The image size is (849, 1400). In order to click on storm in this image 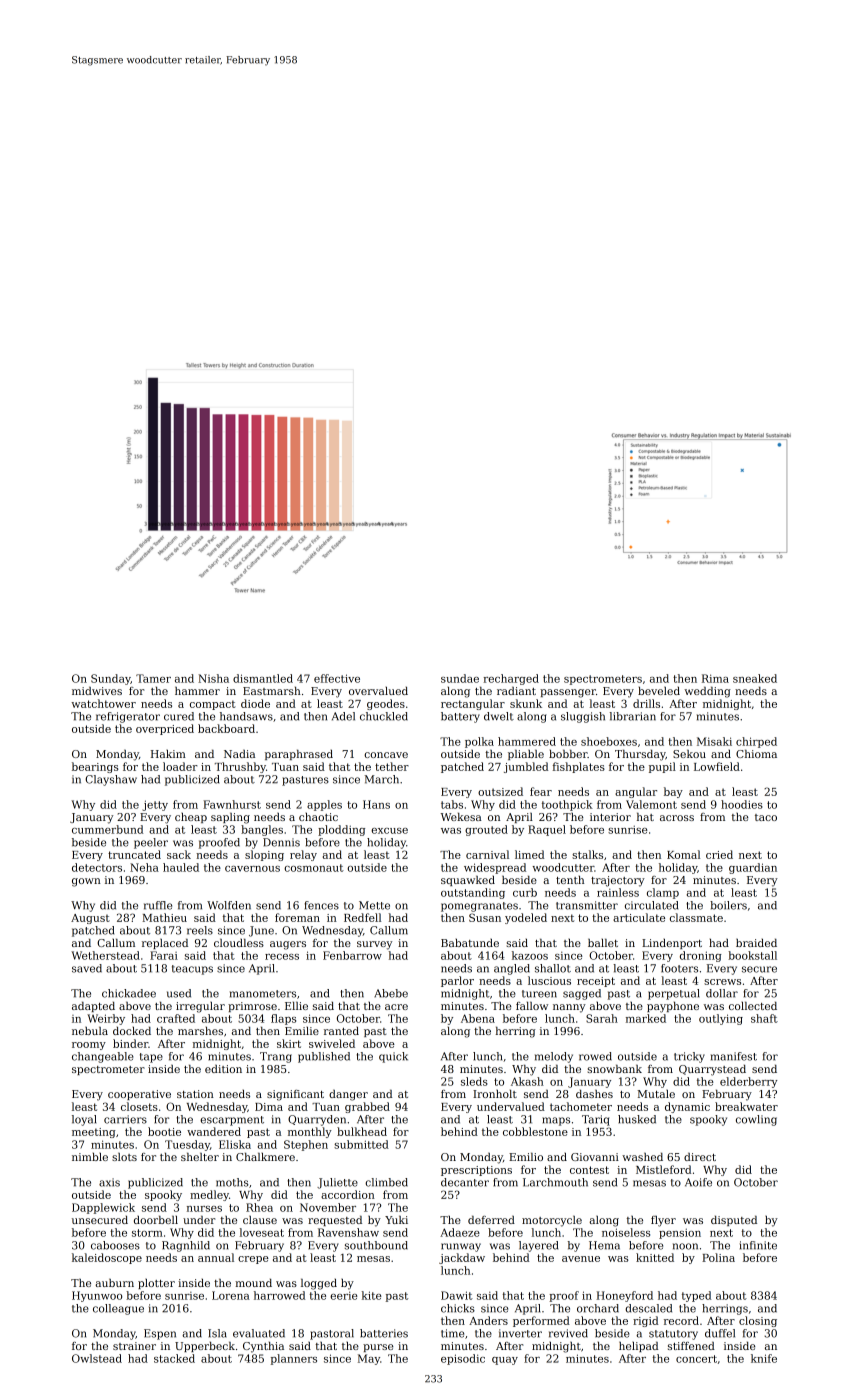, I will do `click(147, 1233)`.
